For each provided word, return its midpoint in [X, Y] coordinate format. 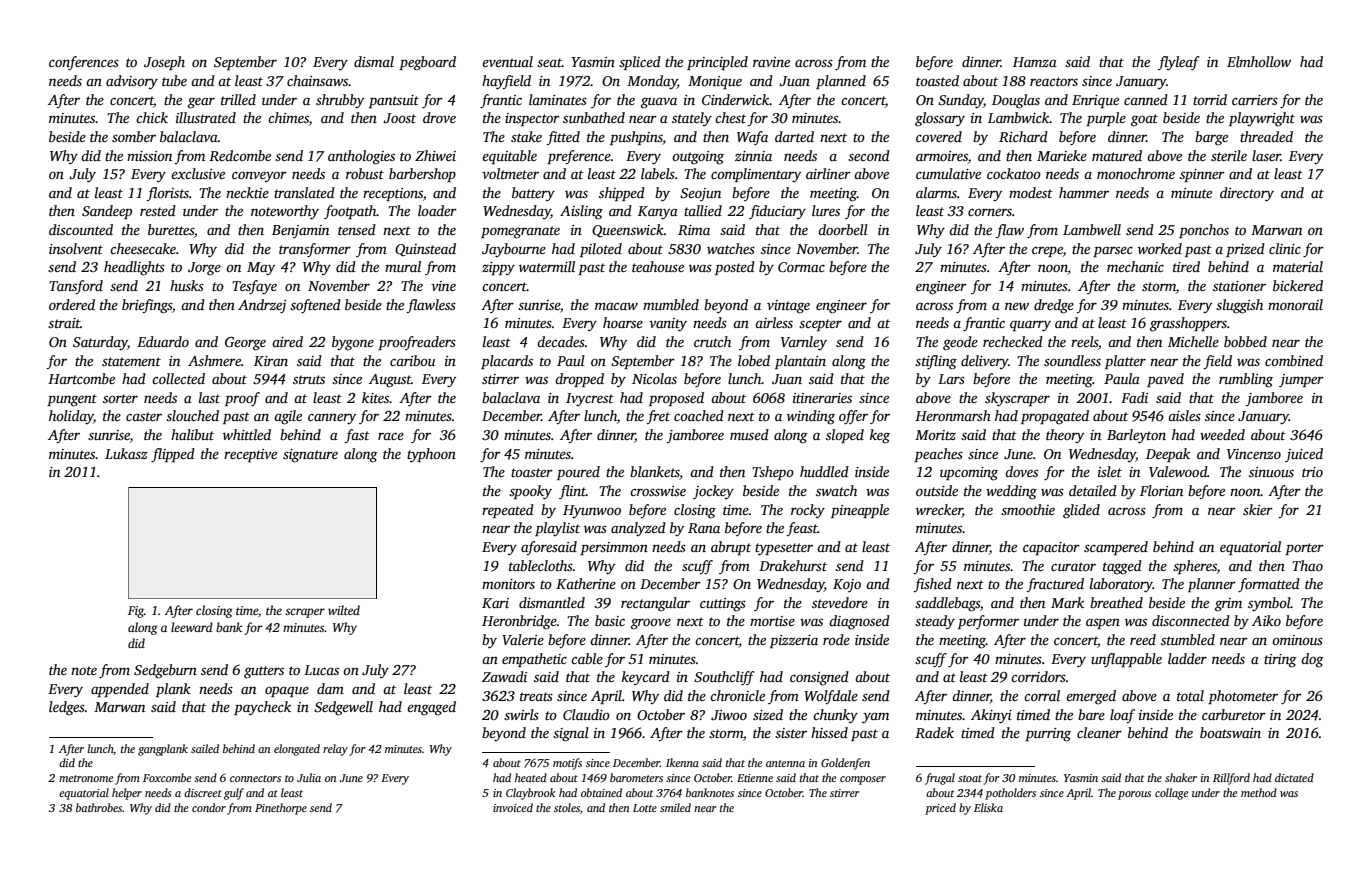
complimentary [756, 175]
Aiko [1266, 620]
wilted [344, 610]
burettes [171, 229]
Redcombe [240, 155]
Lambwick [1019, 117]
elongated [297, 750]
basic [610, 620]
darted [794, 136]
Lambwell [1092, 229]
